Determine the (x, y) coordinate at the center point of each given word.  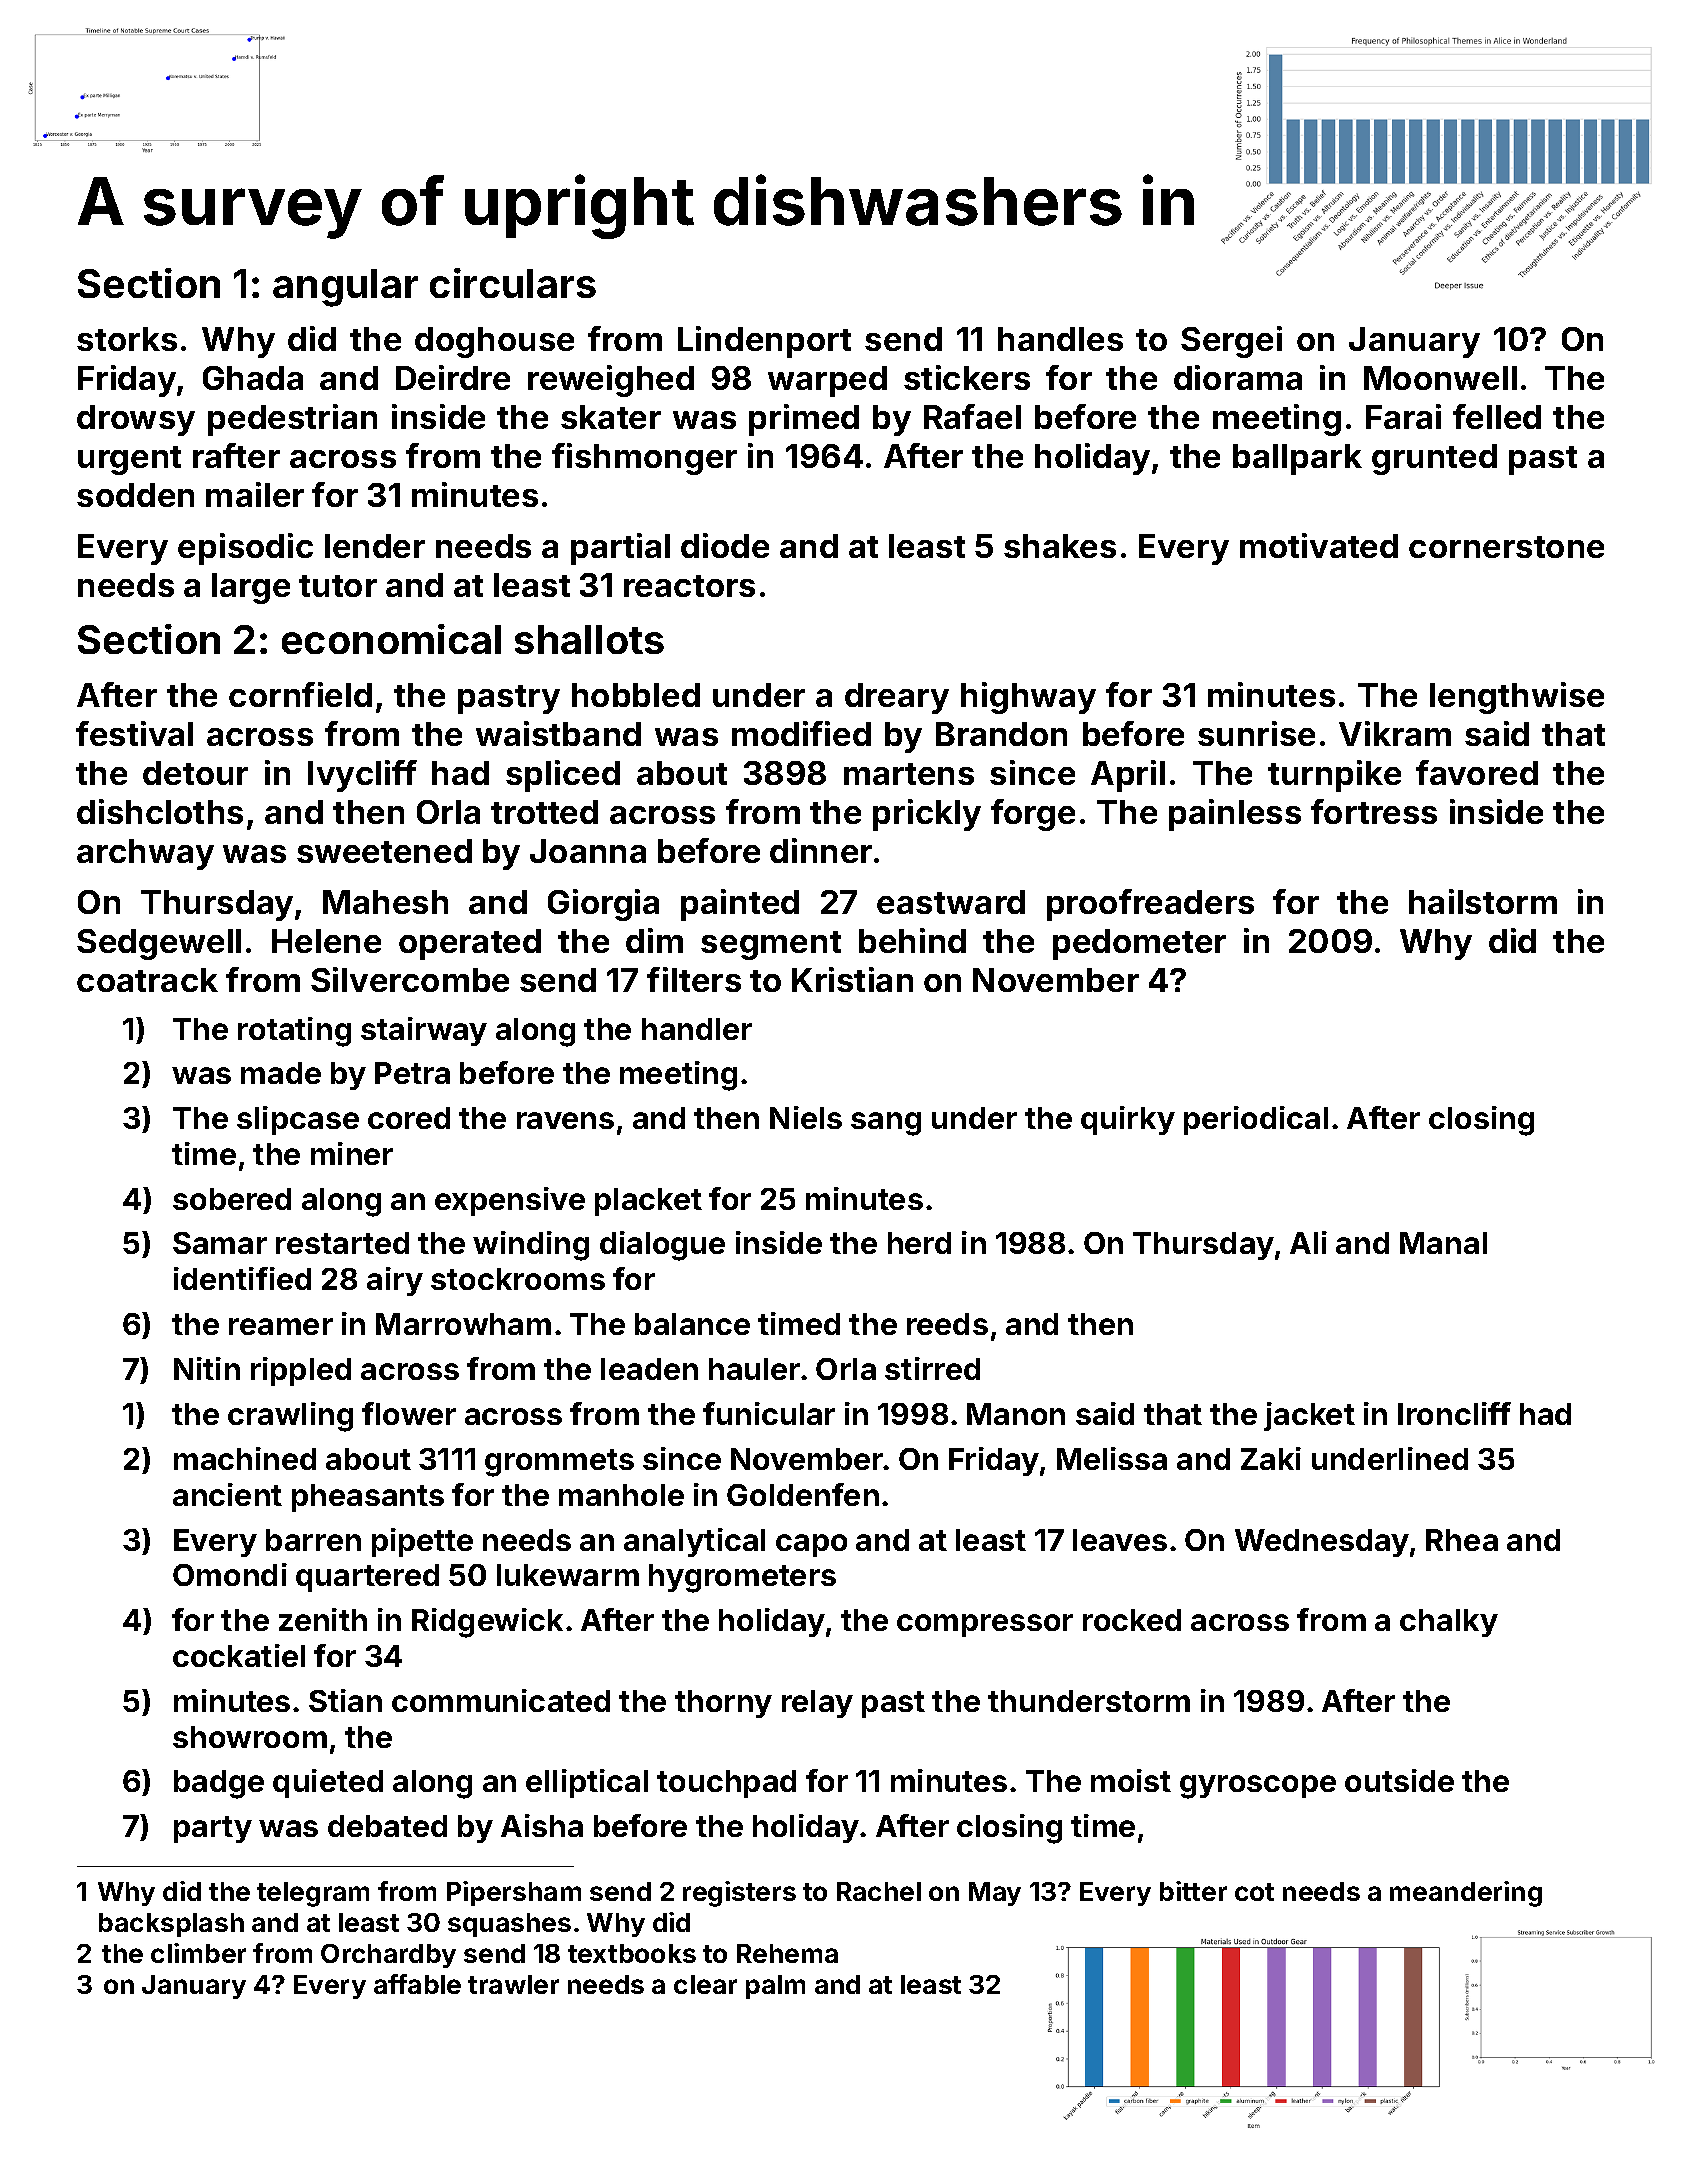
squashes (509, 1925)
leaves (1120, 1540)
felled (1497, 416)
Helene (326, 941)
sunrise (1256, 733)
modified (801, 733)
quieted (328, 1783)
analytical (694, 1542)
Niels (806, 1117)
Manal (1443, 1243)
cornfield (300, 694)
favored (1477, 772)
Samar (220, 1243)
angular (345, 288)
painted (740, 905)
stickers (967, 377)
